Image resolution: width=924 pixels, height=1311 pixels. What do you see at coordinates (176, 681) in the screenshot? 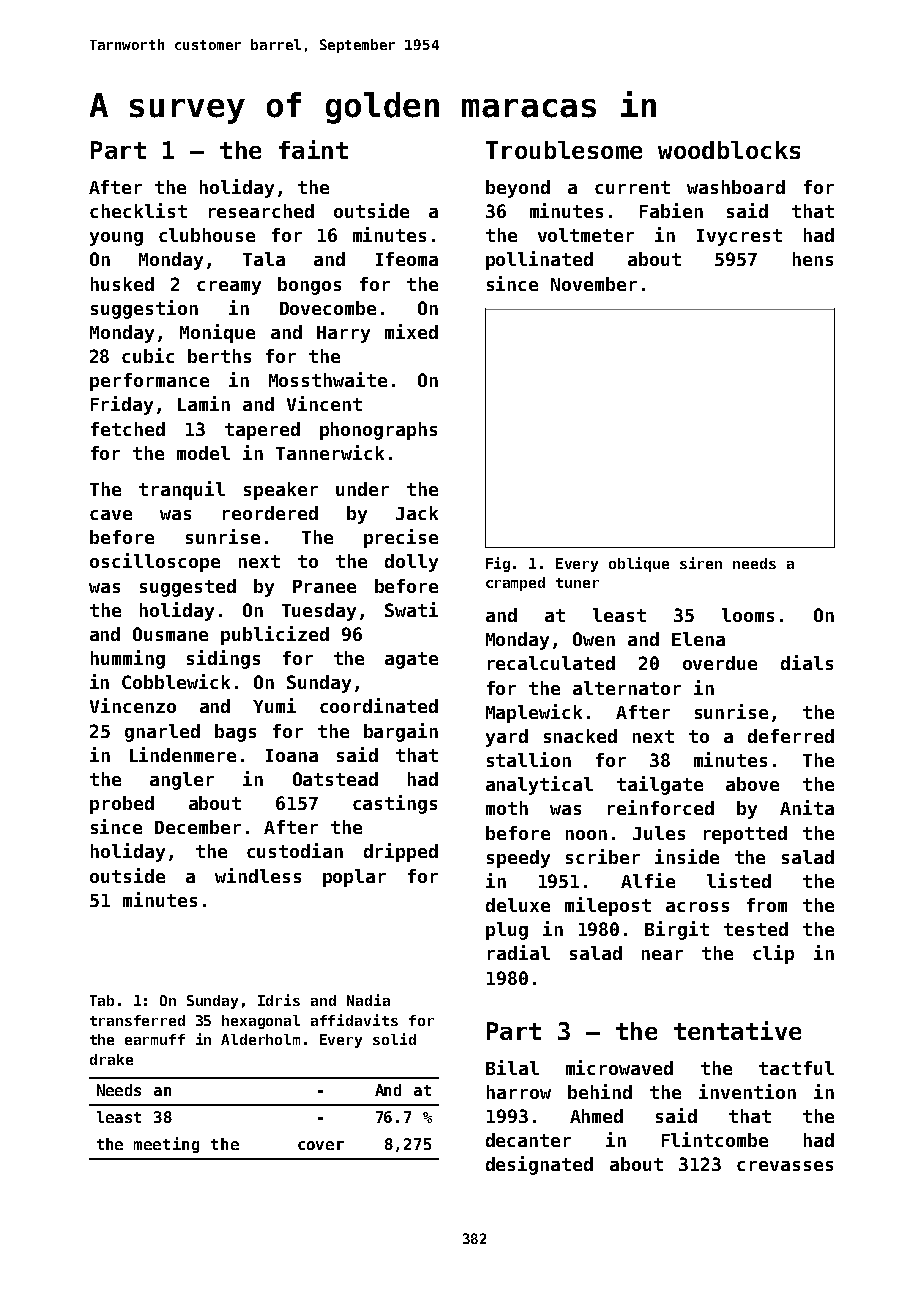
I see `Cobblewick` at bounding box center [176, 681].
